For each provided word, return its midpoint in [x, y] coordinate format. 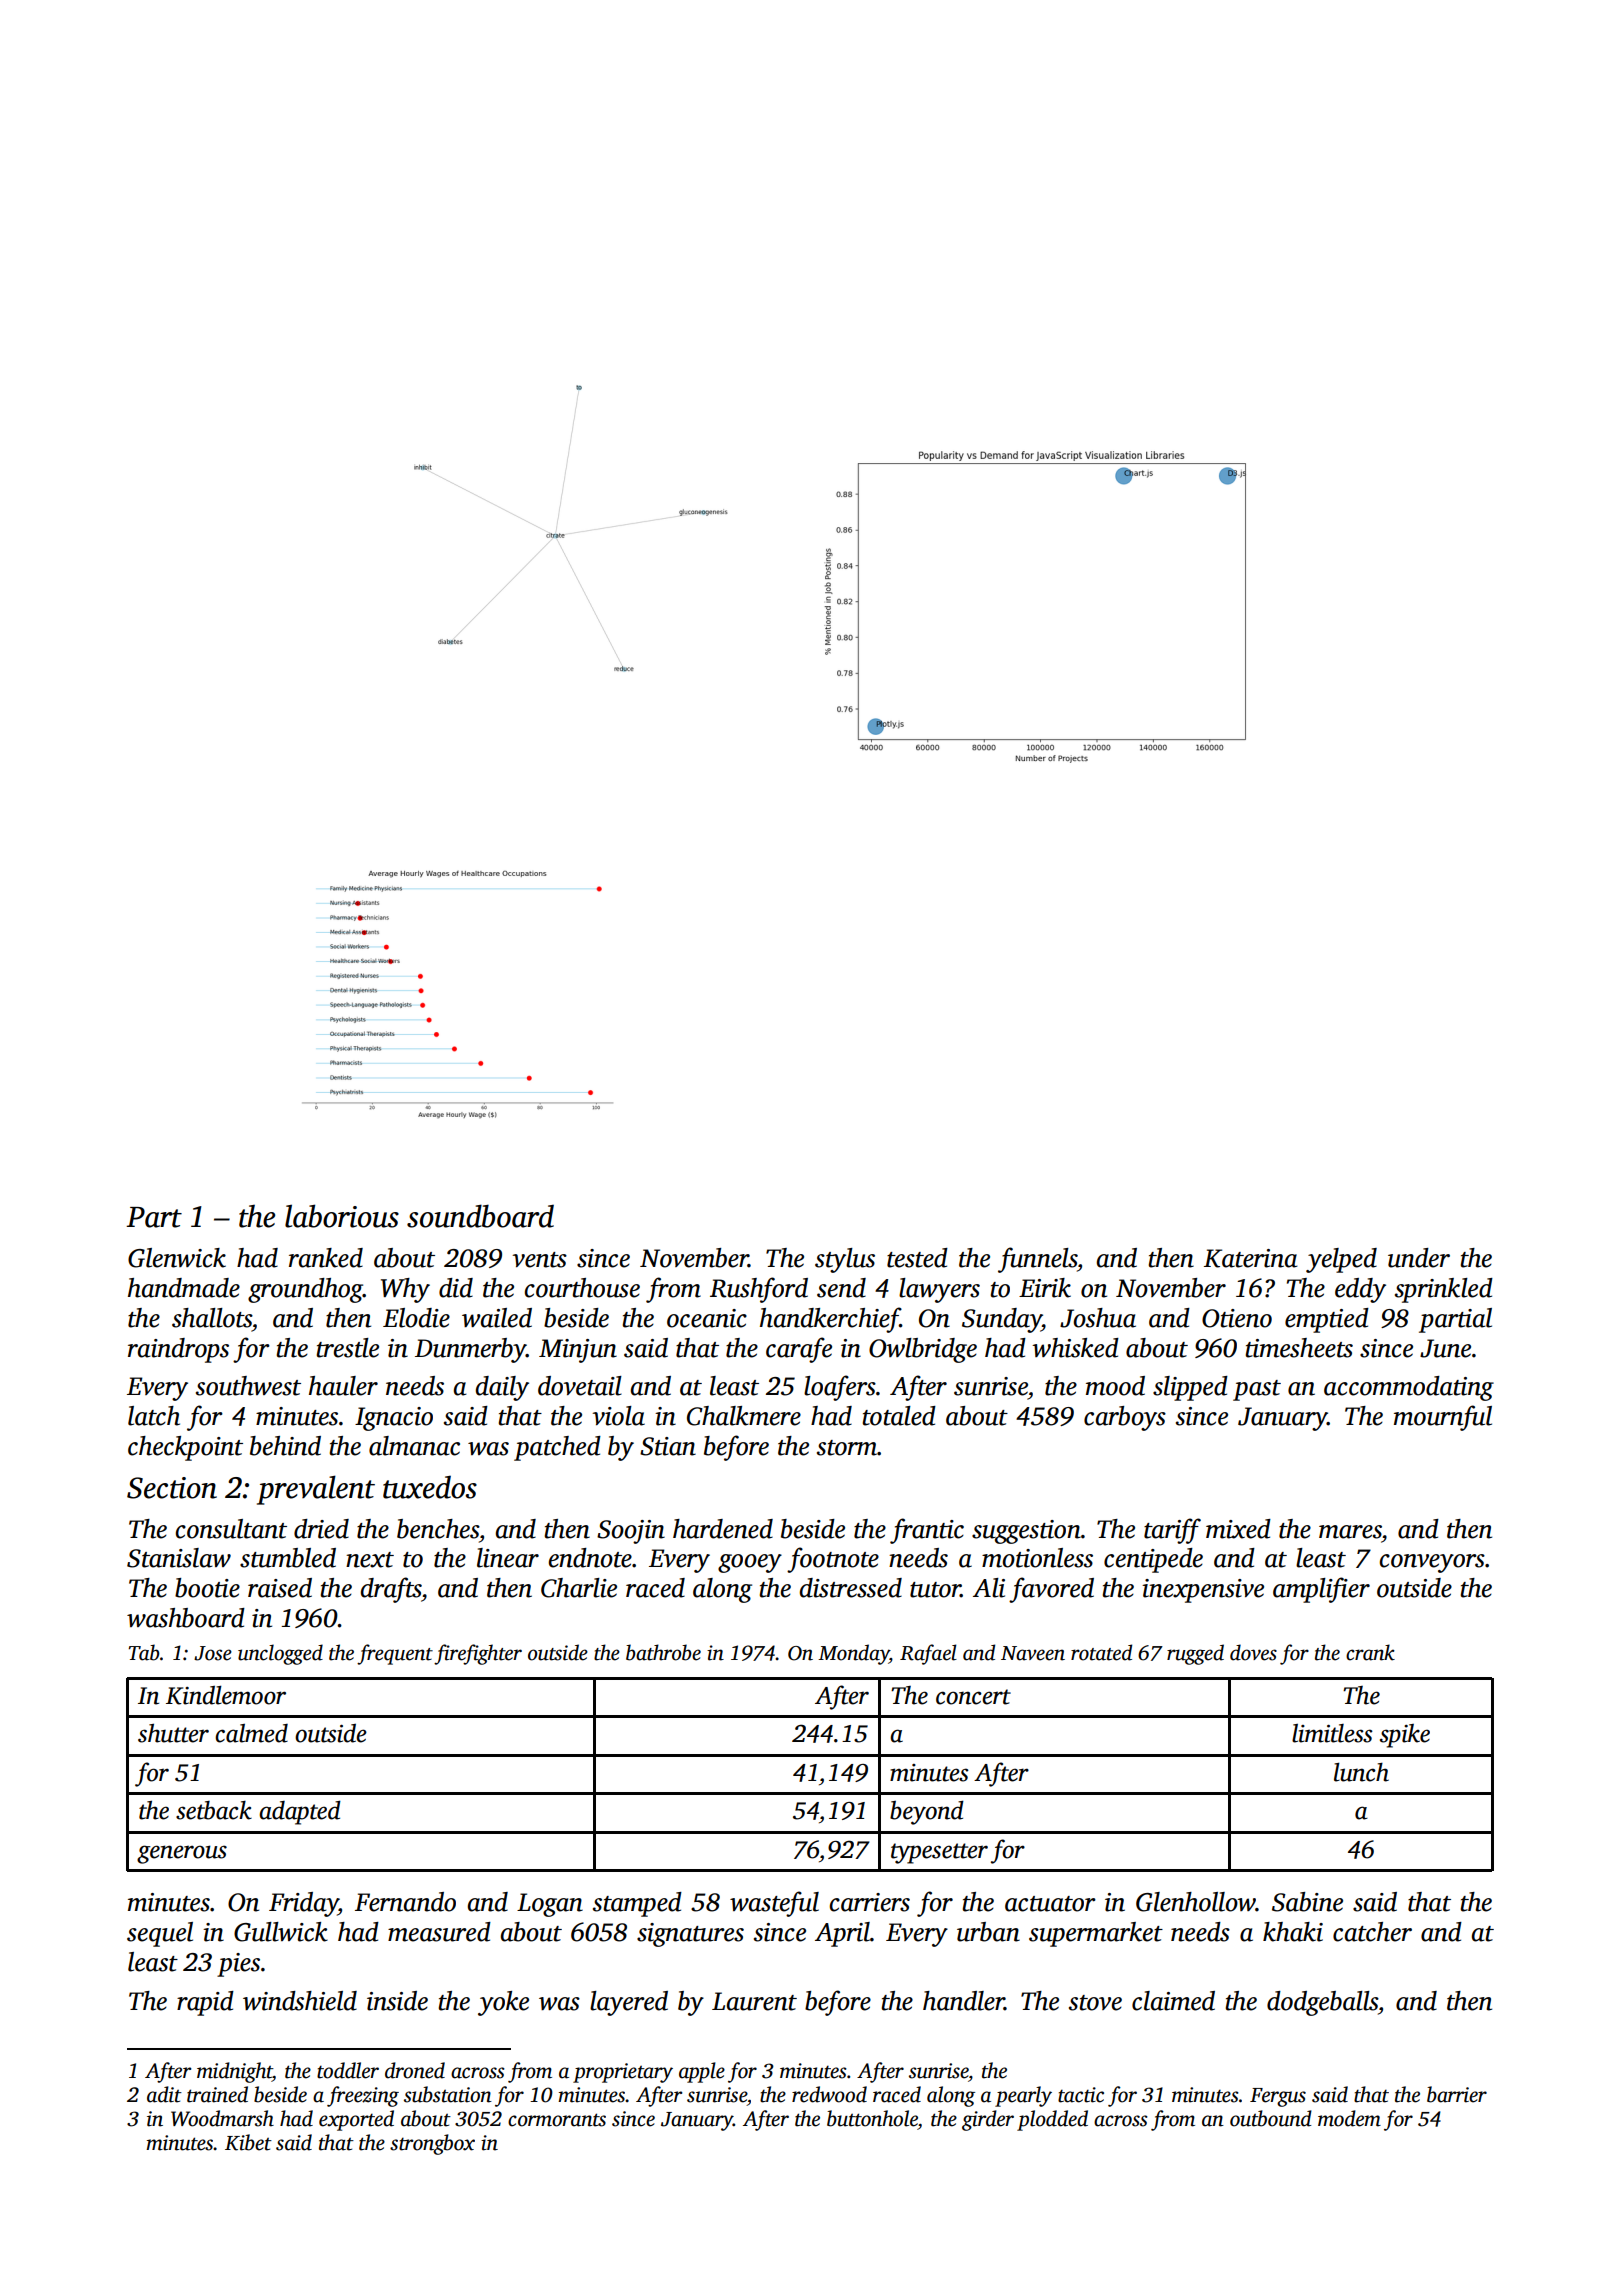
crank [1370, 1652]
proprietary [623, 2073]
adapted [300, 1812]
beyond [927, 1812]
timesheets [1299, 1348]
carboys [1125, 1418]
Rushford [759, 1290]
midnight [235, 2072]
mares [1350, 1532]
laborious [342, 1216]
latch [154, 1416]
